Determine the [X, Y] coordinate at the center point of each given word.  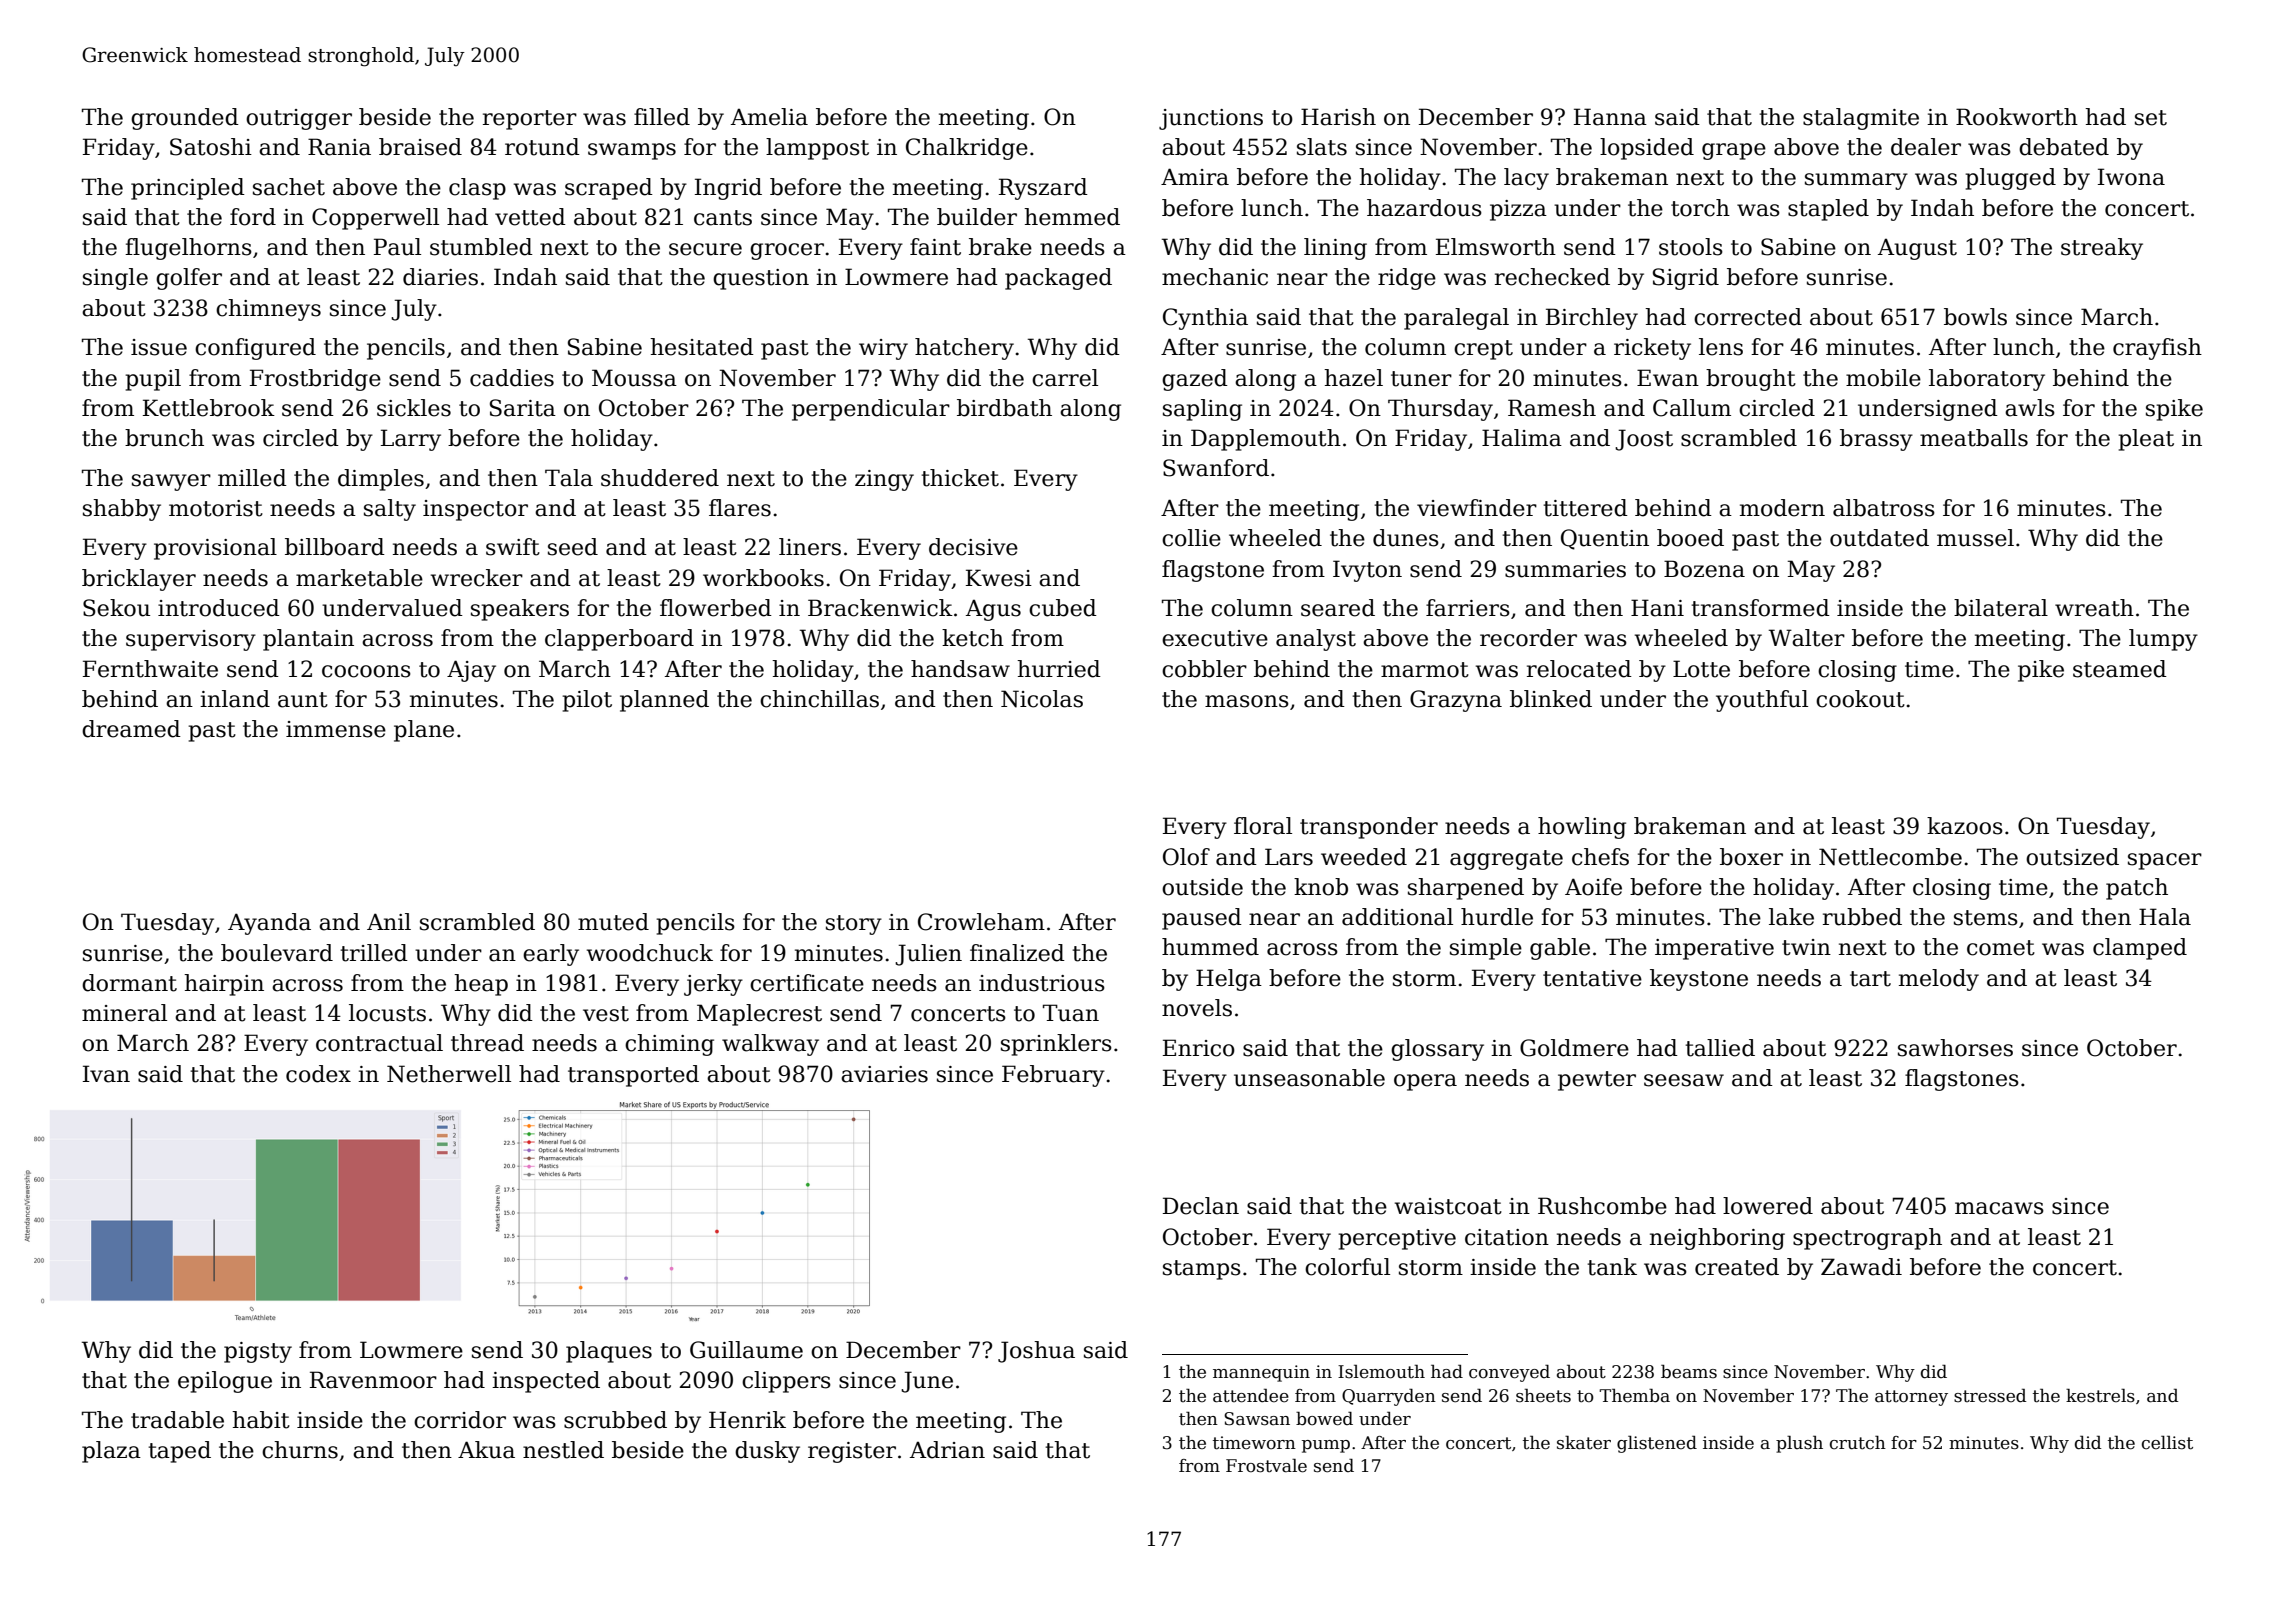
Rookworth [2017, 117]
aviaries [884, 1074]
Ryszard [1043, 189]
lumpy [2163, 640]
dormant [129, 983]
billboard [335, 547]
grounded [185, 119]
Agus [993, 610]
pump [1326, 1446]
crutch [1858, 1442]
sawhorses [1955, 1048]
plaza [111, 1452]
